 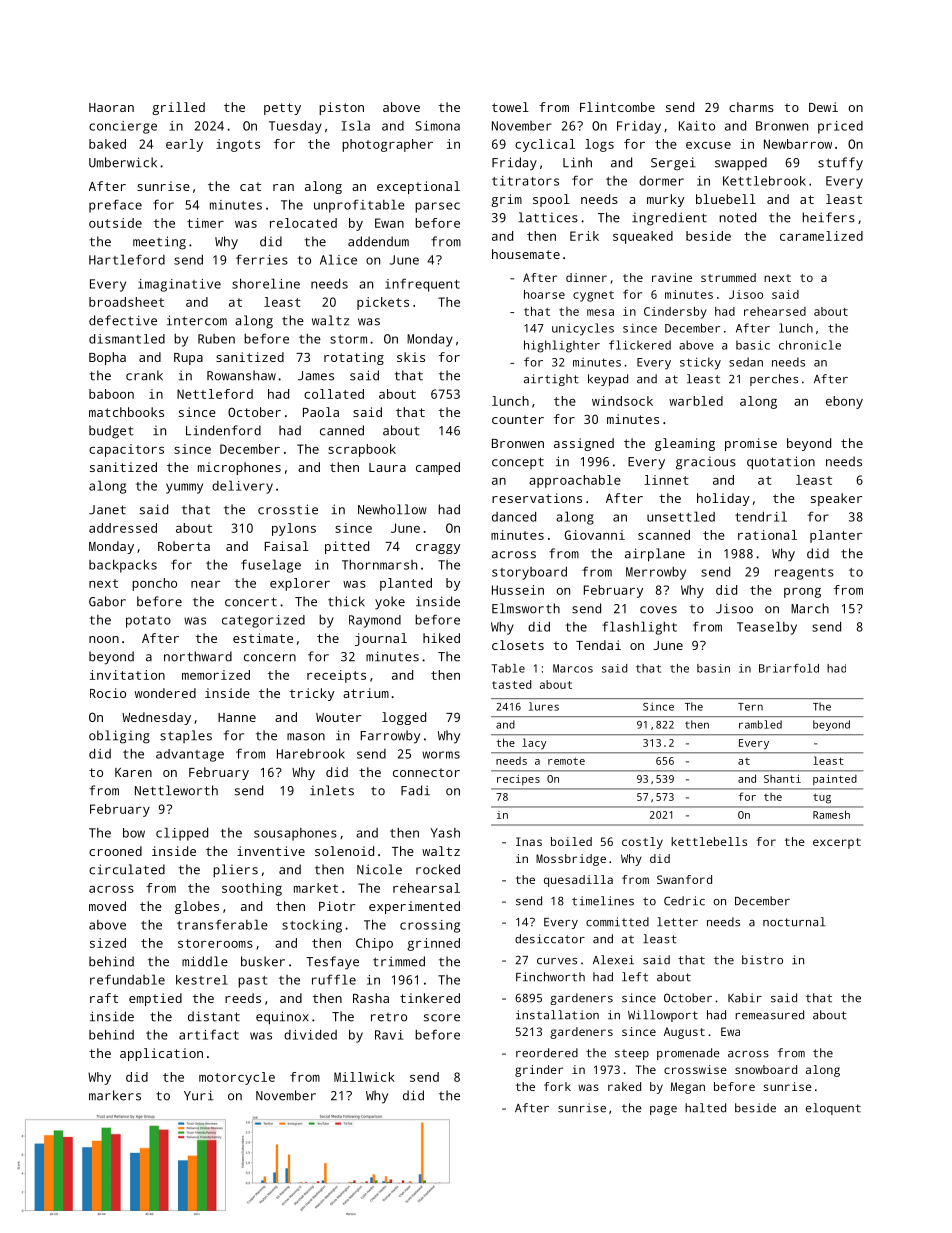 I want to click on chronicle, so click(x=810, y=345).
